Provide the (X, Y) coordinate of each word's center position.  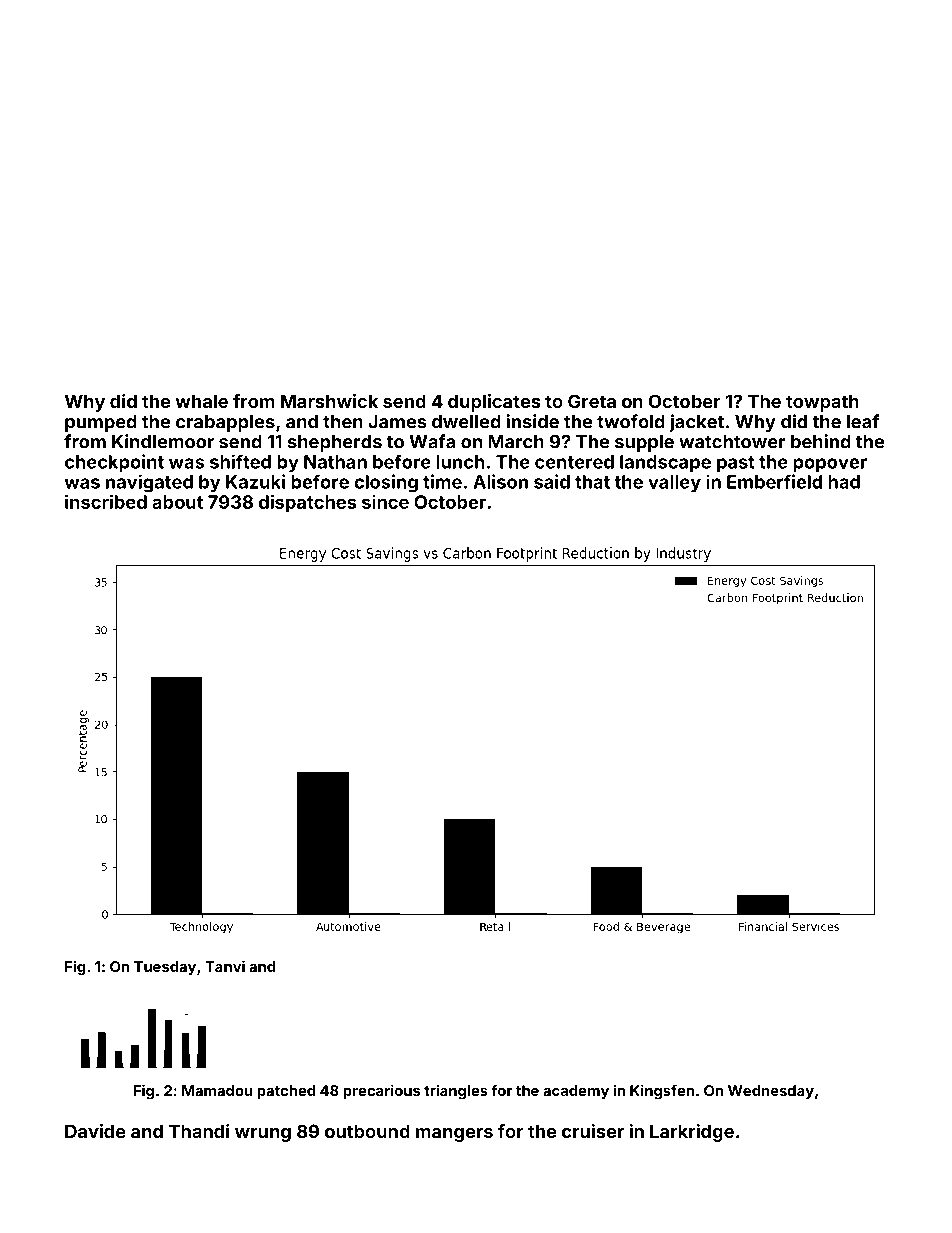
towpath (822, 403)
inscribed (106, 501)
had (844, 482)
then (343, 422)
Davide (95, 1131)
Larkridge (692, 1133)
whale (201, 401)
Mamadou (217, 1090)
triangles (456, 1091)
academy (576, 1092)
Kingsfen (662, 1091)
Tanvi (225, 966)
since (385, 502)
